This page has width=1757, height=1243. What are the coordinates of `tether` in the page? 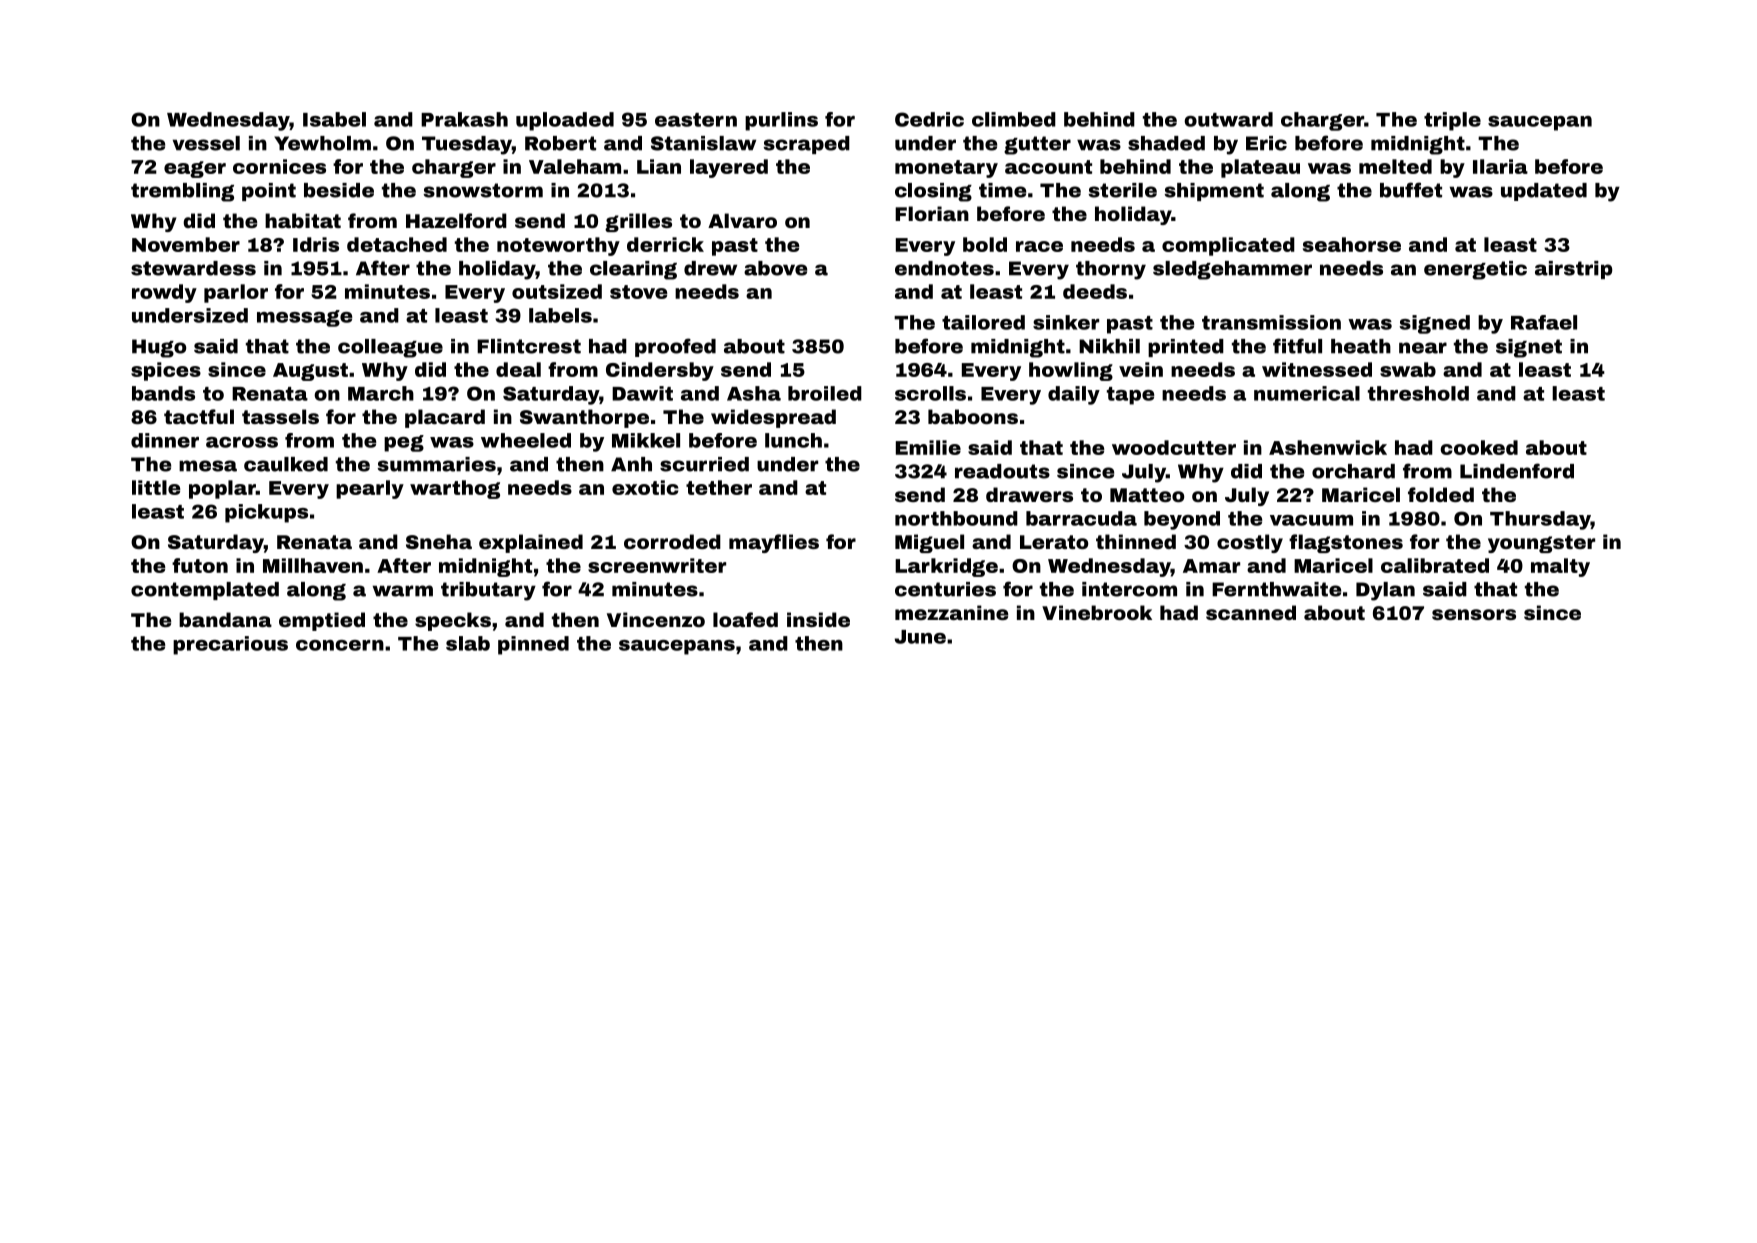 It's located at (719, 487).
